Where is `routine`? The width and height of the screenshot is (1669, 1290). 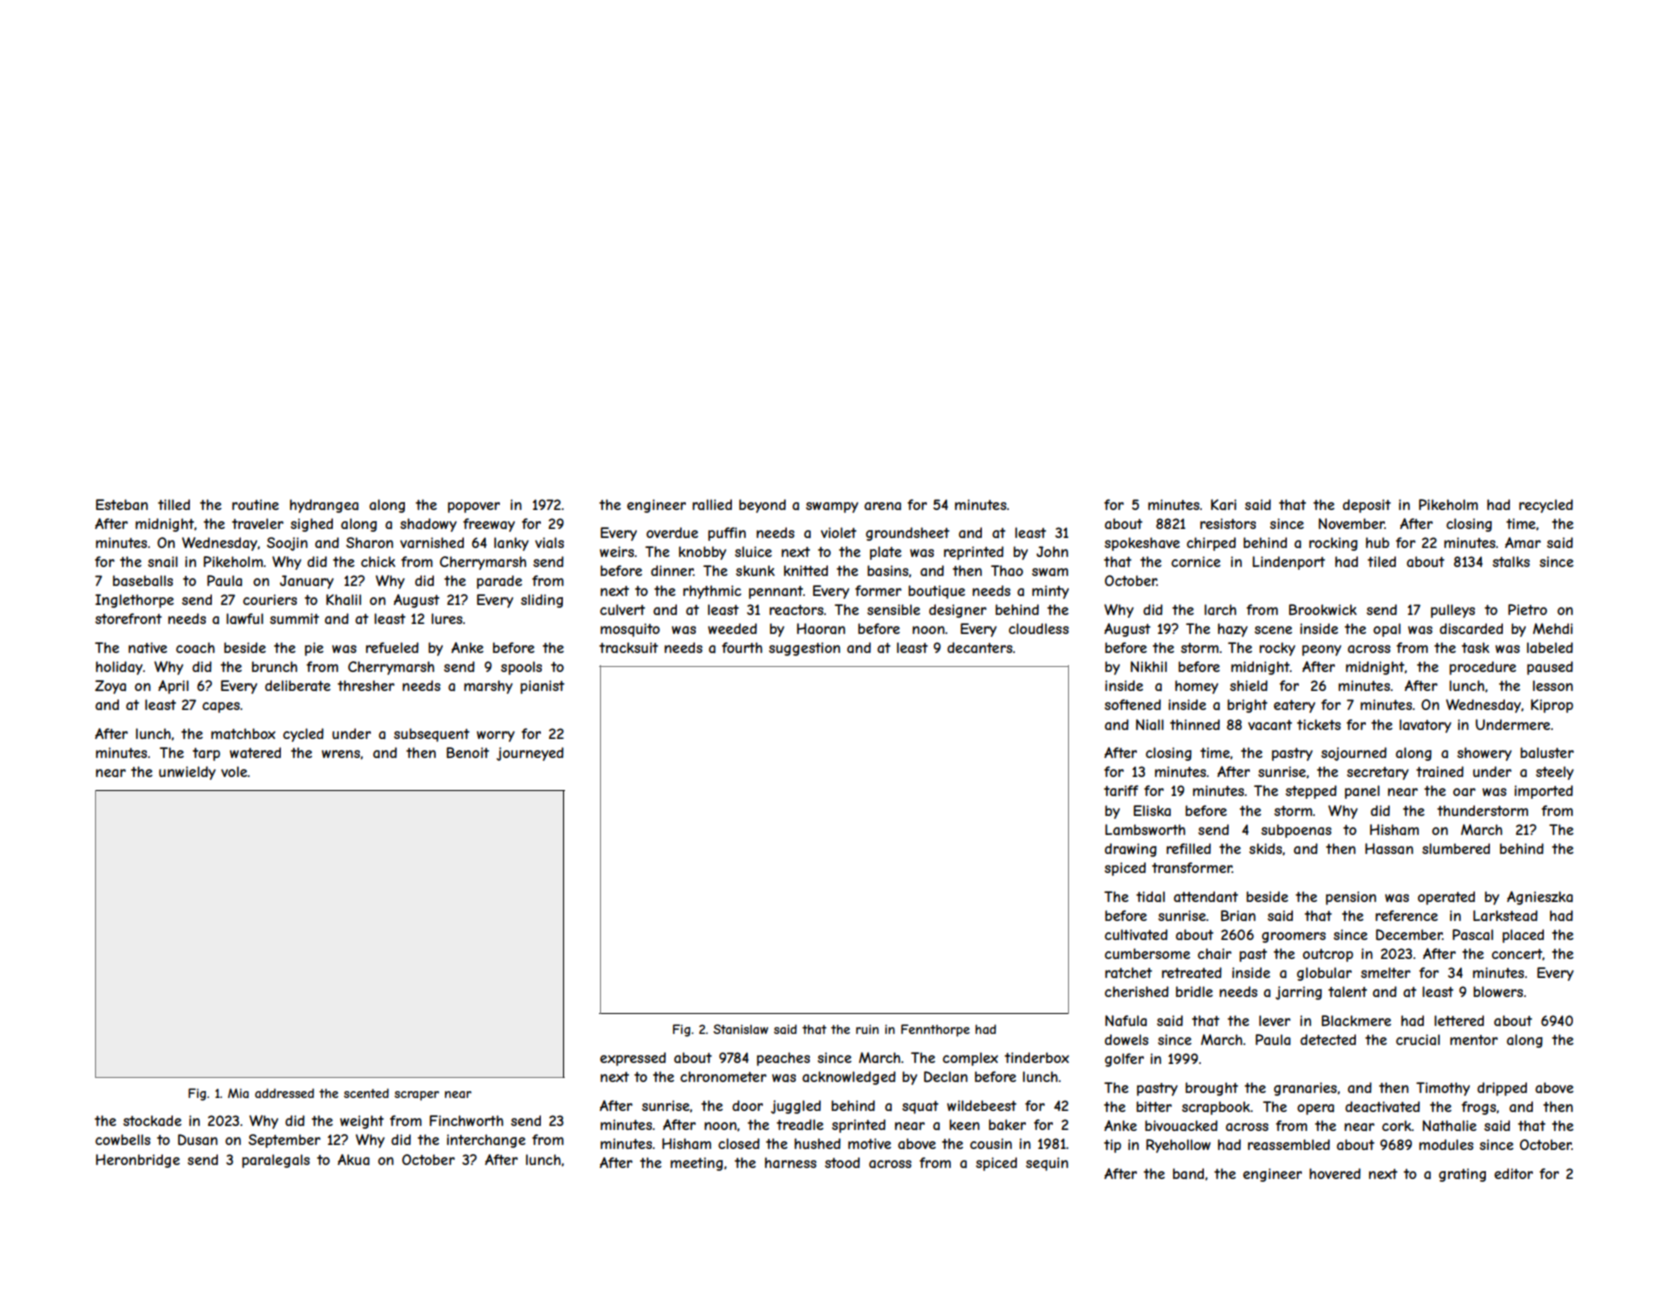 routine is located at coordinates (255, 504).
